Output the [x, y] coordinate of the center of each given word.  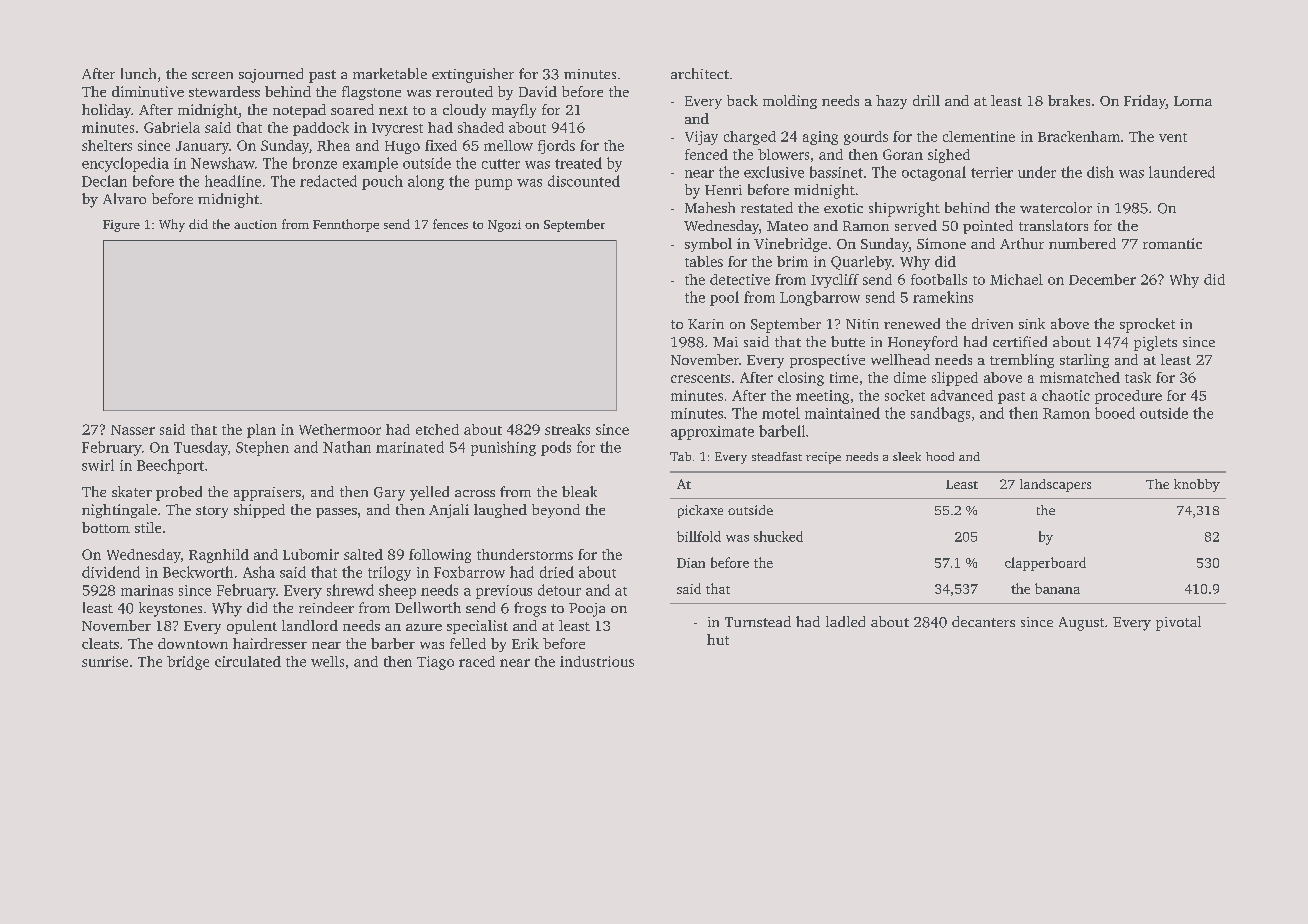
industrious [597, 661]
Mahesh [710, 207]
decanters [983, 621]
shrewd [350, 590]
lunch [138, 73]
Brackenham [1079, 136]
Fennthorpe [346, 225]
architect [700, 73]
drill [926, 100]
